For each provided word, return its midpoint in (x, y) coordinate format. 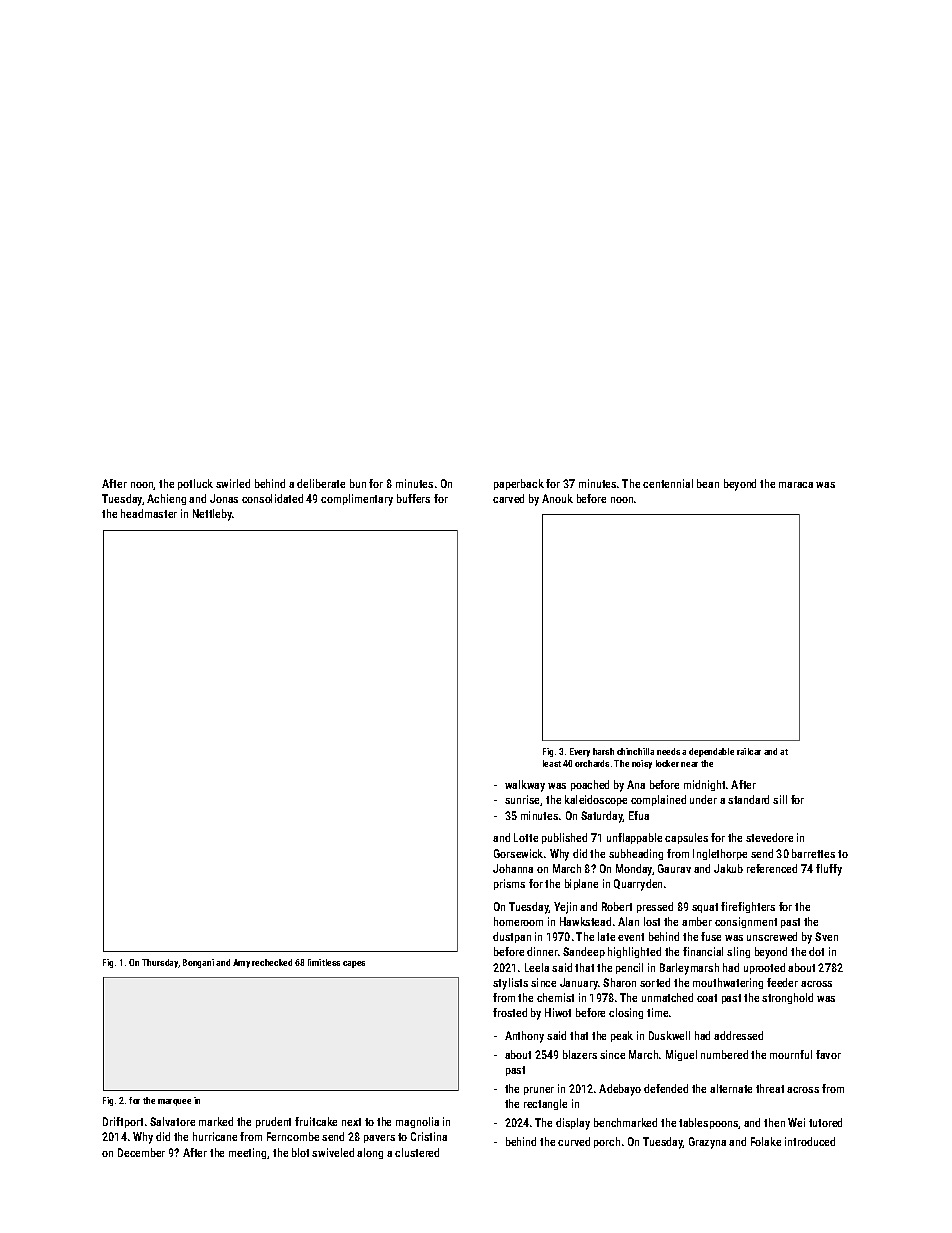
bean (708, 483)
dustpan (512, 937)
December (141, 1152)
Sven (826, 936)
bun (358, 483)
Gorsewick (518, 853)
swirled (233, 483)
